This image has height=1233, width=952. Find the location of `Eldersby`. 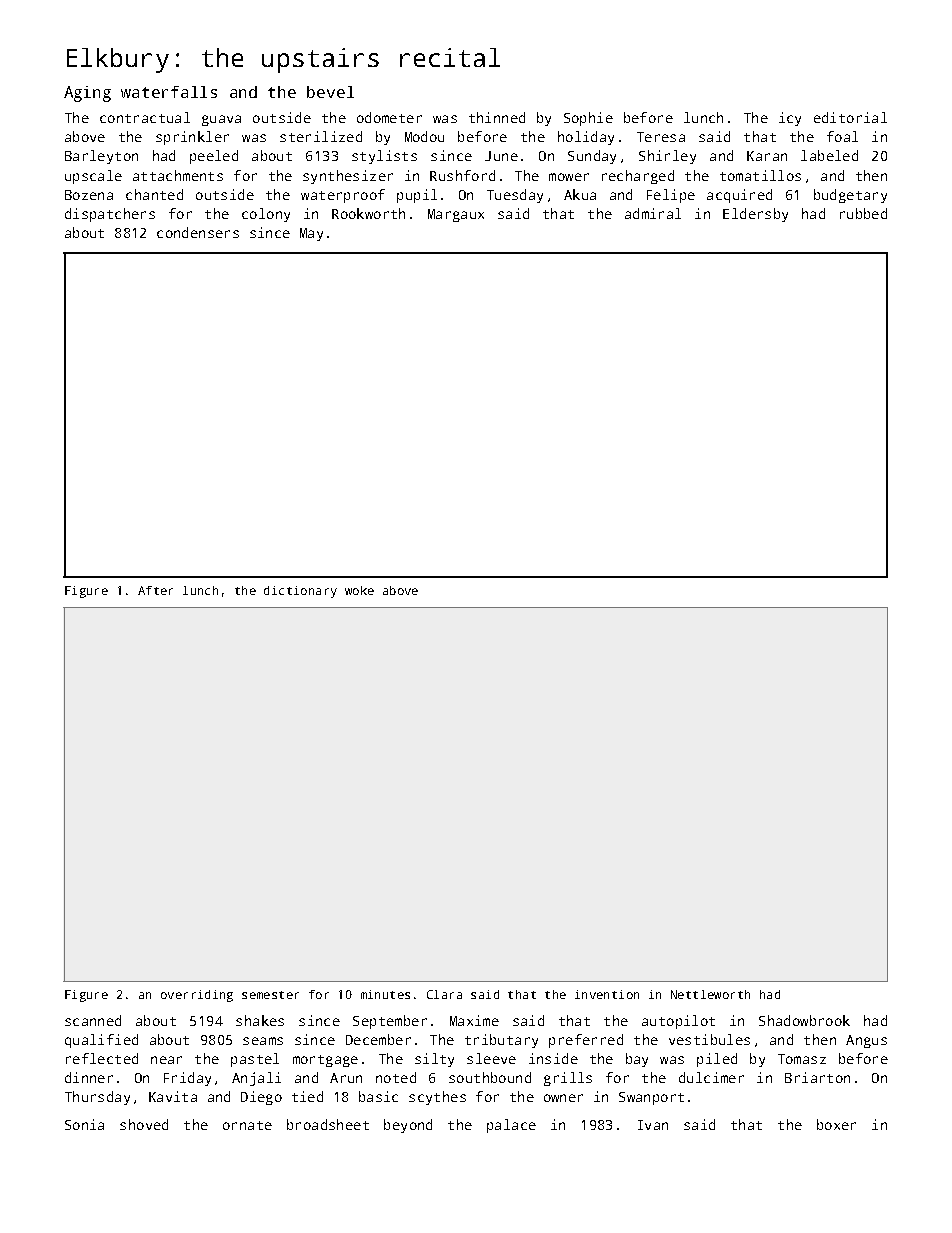

Eldersby is located at coordinates (755, 215).
